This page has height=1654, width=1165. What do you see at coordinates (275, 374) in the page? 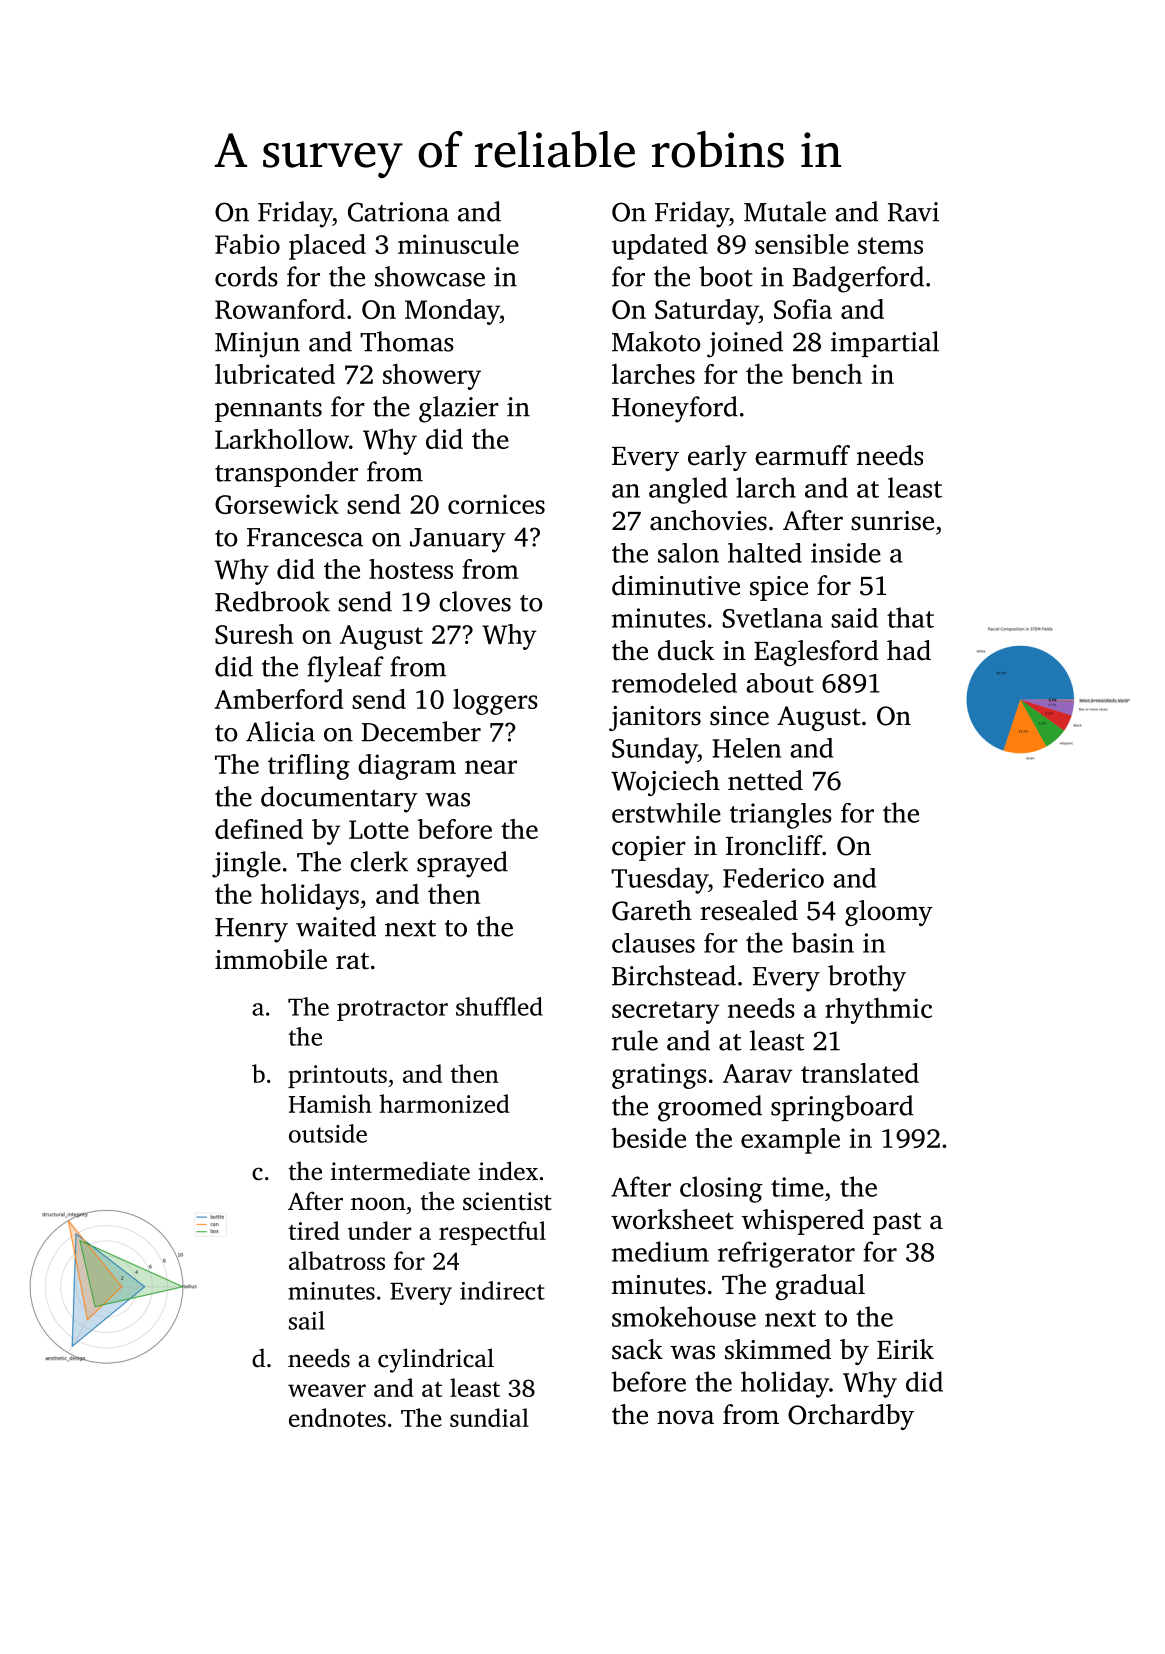
I see `lubricated` at bounding box center [275, 374].
